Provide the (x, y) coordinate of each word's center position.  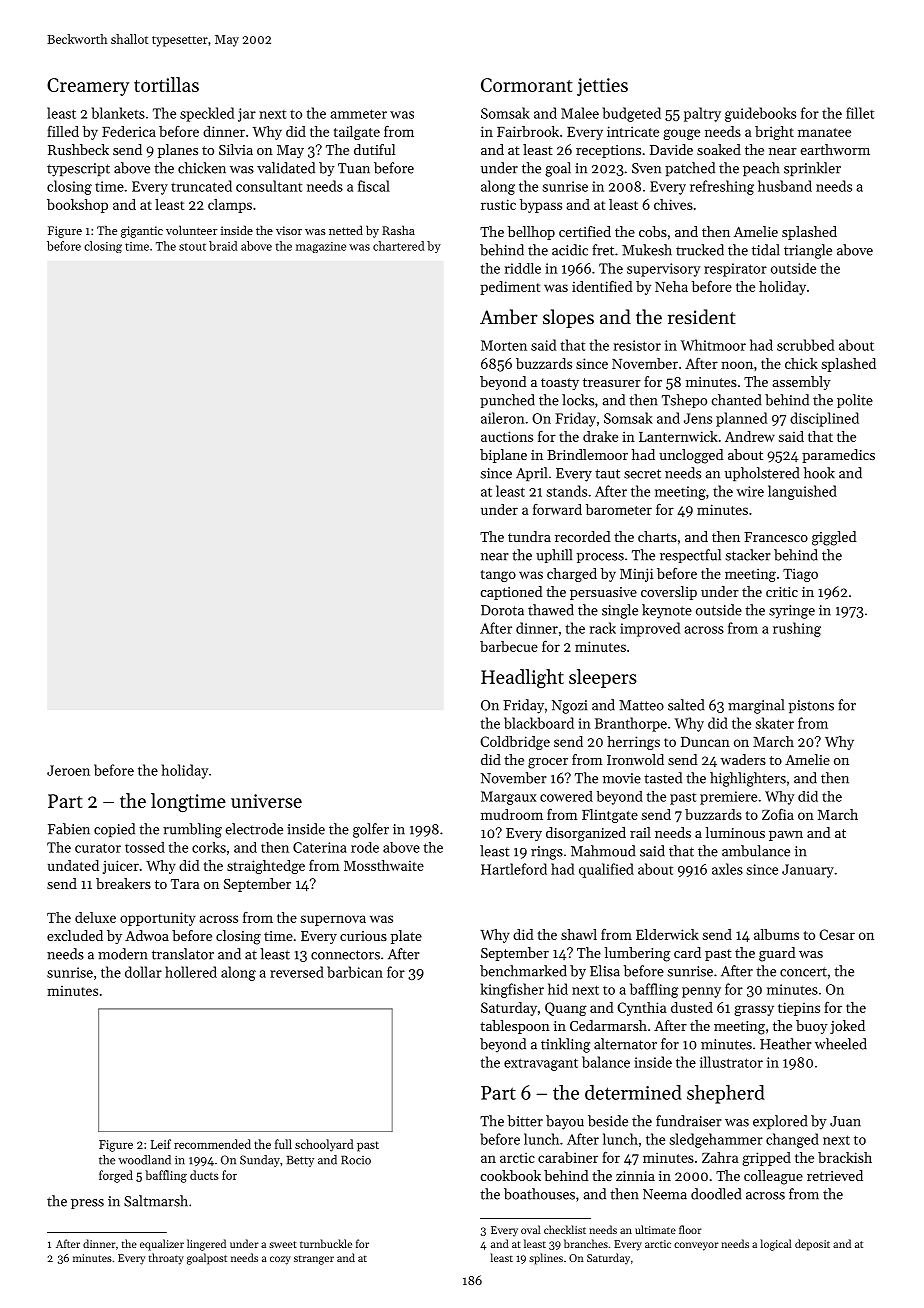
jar (247, 115)
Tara (185, 884)
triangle (808, 251)
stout (192, 247)
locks (578, 400)
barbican (355, 972)
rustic (498, 204)
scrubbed (805, 345)
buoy (812, 1027)
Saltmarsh (156, 1201)
